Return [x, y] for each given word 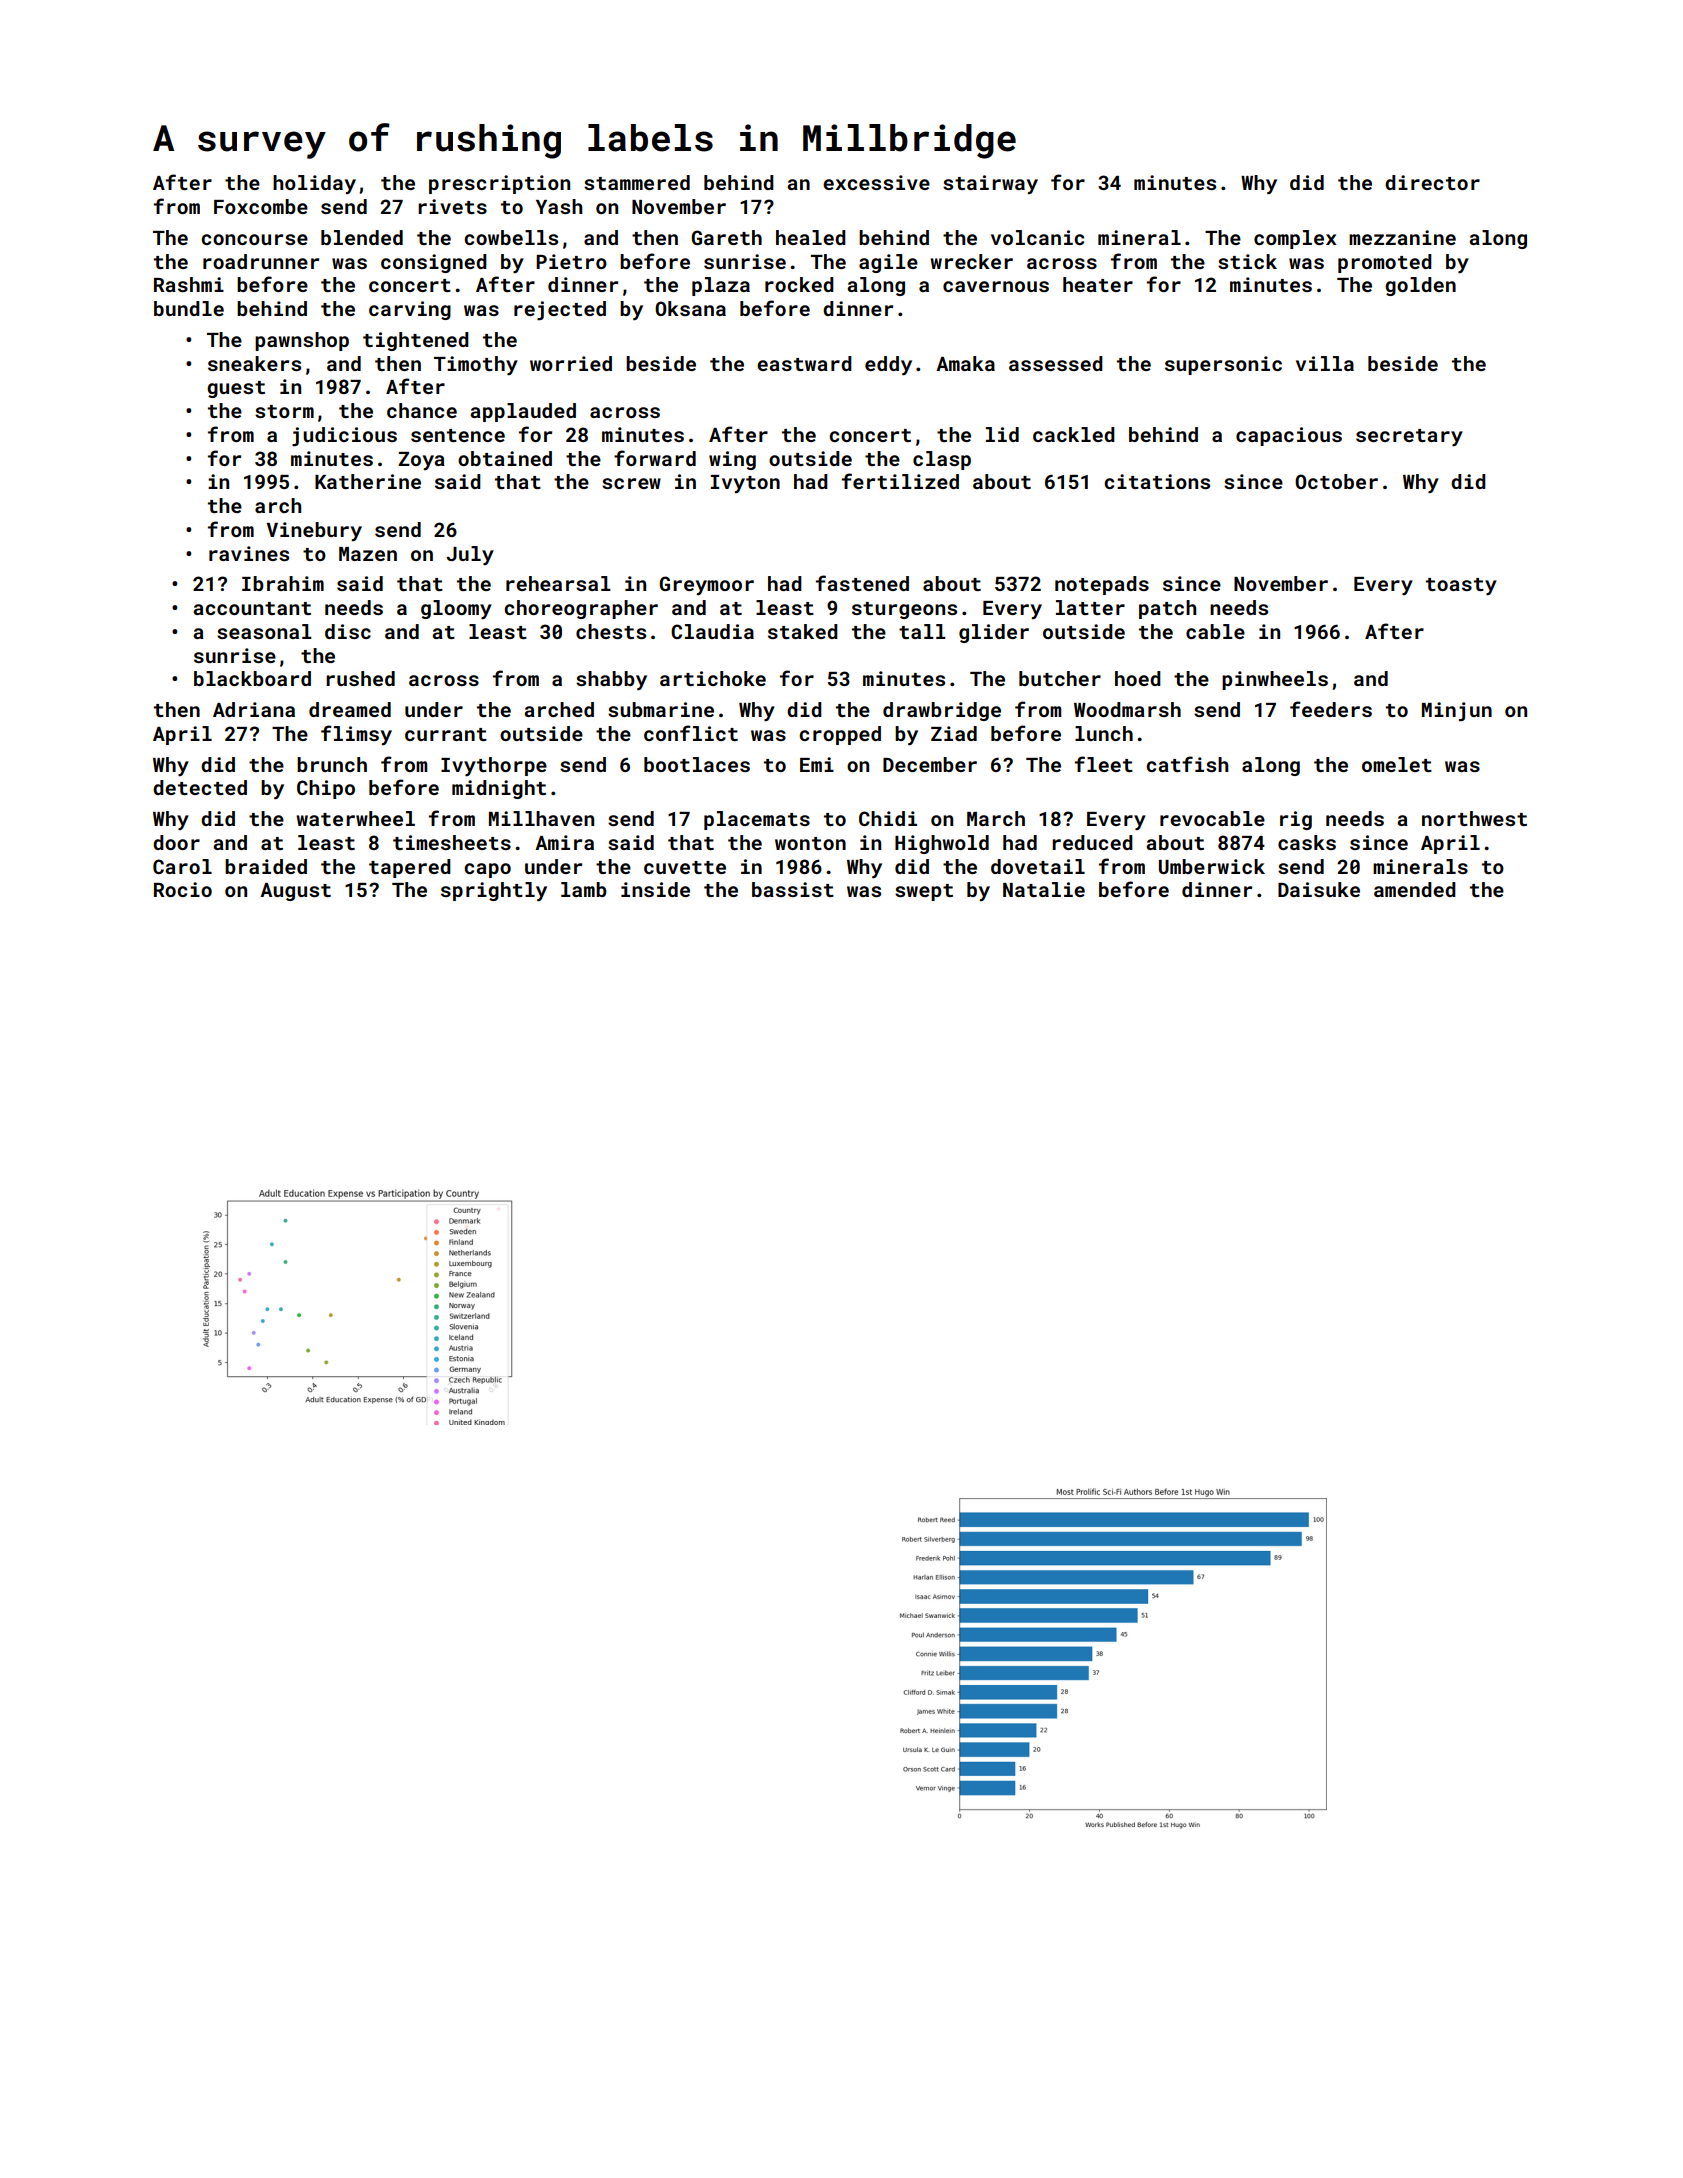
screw [631, 483]
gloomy [456, 610]
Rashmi [189, 284]
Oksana [690, 308]
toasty [1461, 587]
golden [1420, 286]
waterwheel [355, 818]
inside [655, 889]
